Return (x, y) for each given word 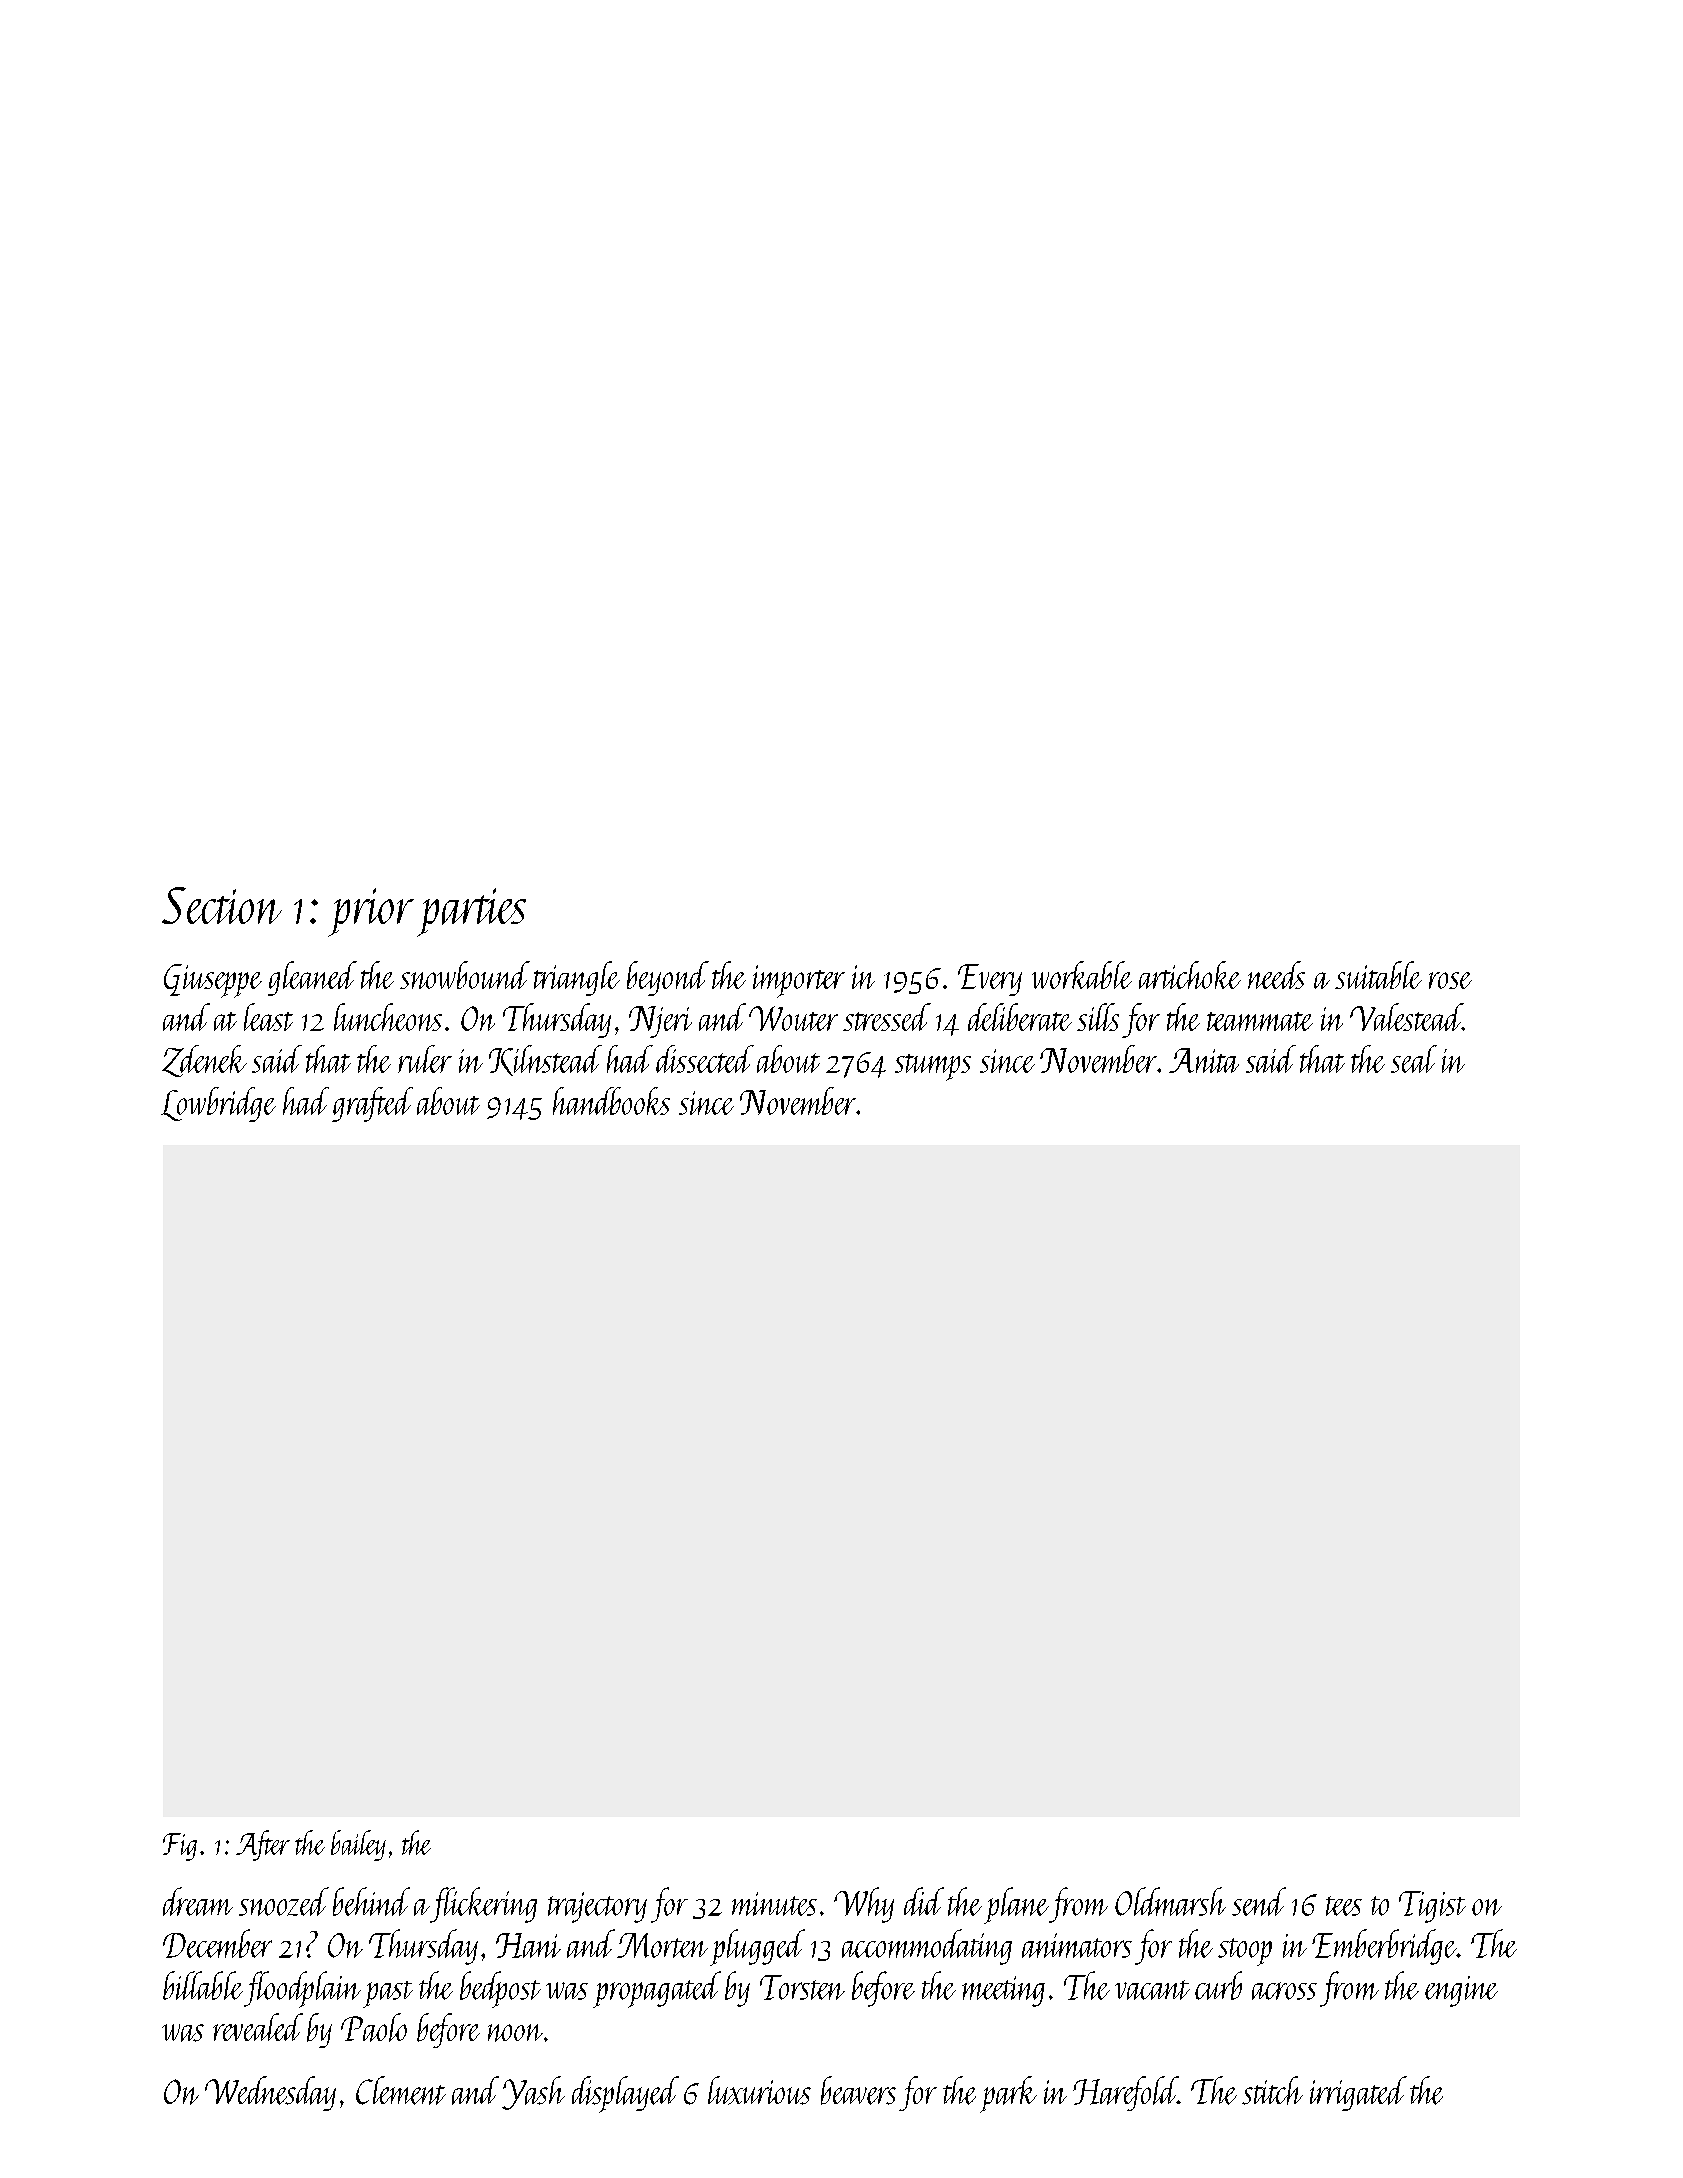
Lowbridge (218, 1104)
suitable (1378, 975)
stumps (933, 1067)
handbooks (611, 1101)
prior (371, 912)
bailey (358, 1845)
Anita (1204, 1060)
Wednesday (270, 2093)
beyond (668, 978)
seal (1414, 1059)
